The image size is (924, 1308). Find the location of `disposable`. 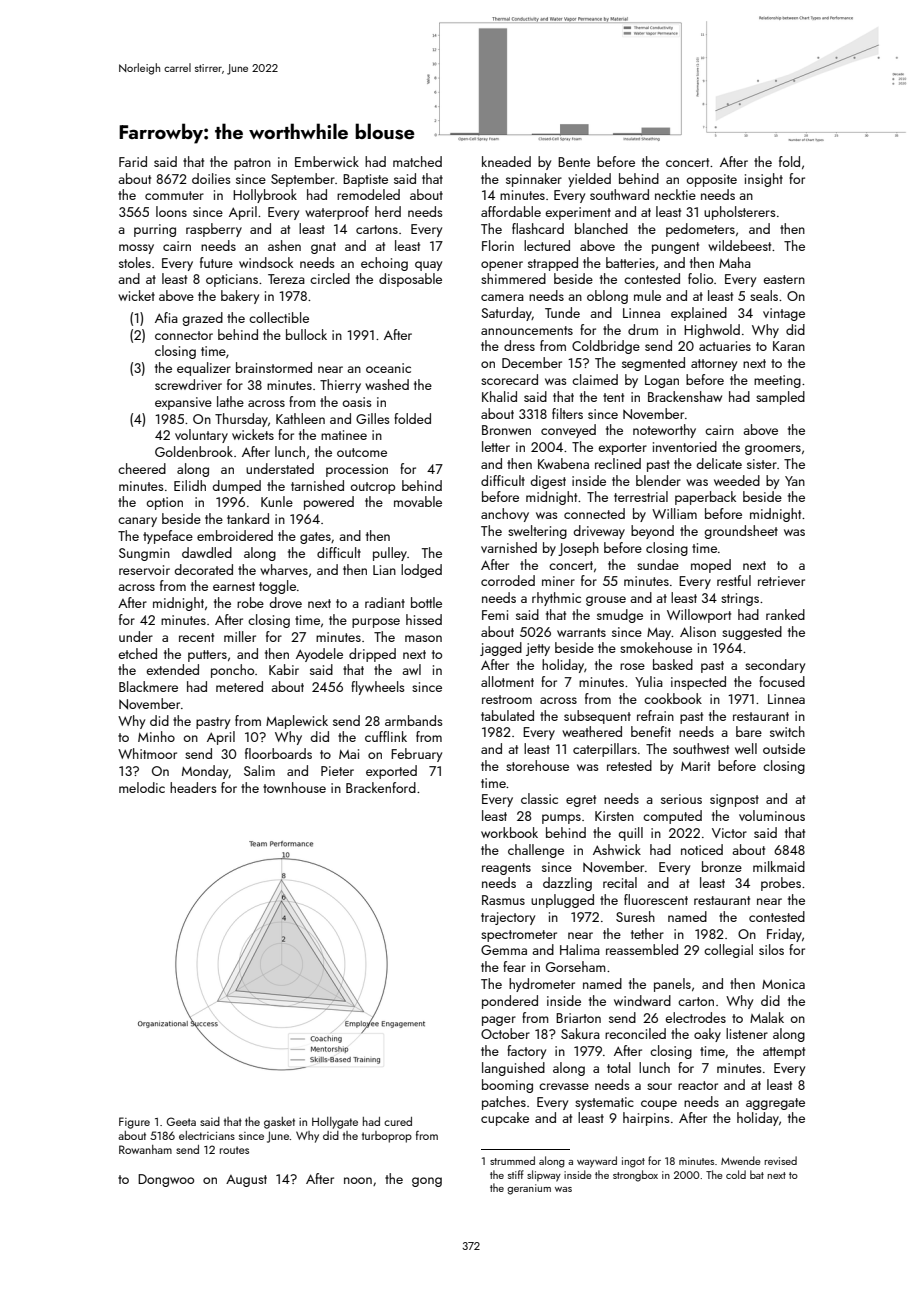

disposable is located at coordinates (410, 280).
